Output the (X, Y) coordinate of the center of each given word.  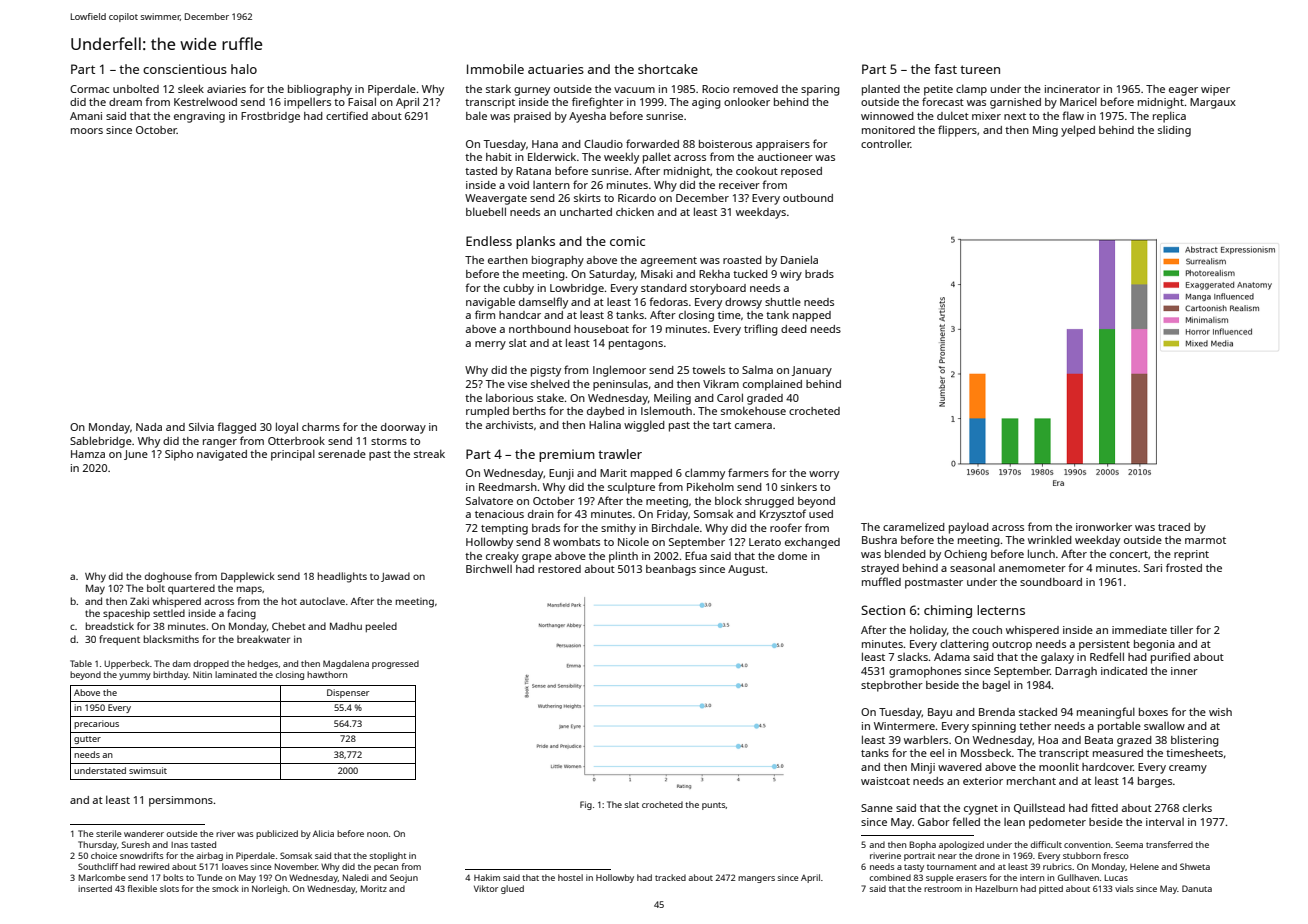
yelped (1078, 131)
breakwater (263, 639)
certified (347, 115)
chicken (635, 212)
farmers (748, 472)
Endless (489, 241)
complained (772, 385)
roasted (742, 260)
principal (293, 455)
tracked (670, 877)
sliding (1174, 131)
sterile (108, 833)
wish (1220, 712)
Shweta (1195, 866)
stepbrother (892, 686)
